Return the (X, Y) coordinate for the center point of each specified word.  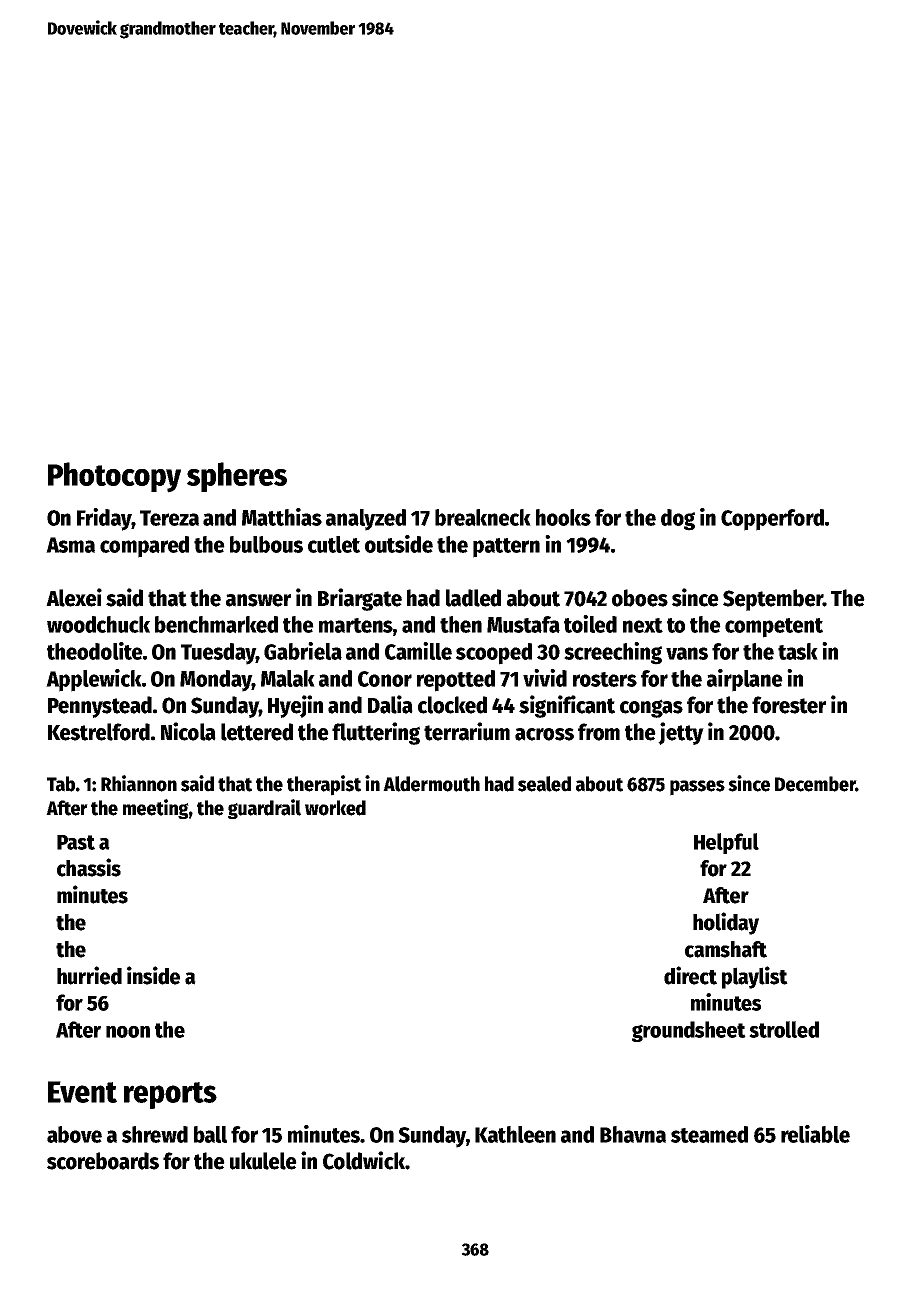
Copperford (772, 520)
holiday (726, 923)
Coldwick (364, 1160)
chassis (89, 867)
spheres (237, 477)
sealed (544, 784)
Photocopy (114, 477)
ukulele (263, 1161)
